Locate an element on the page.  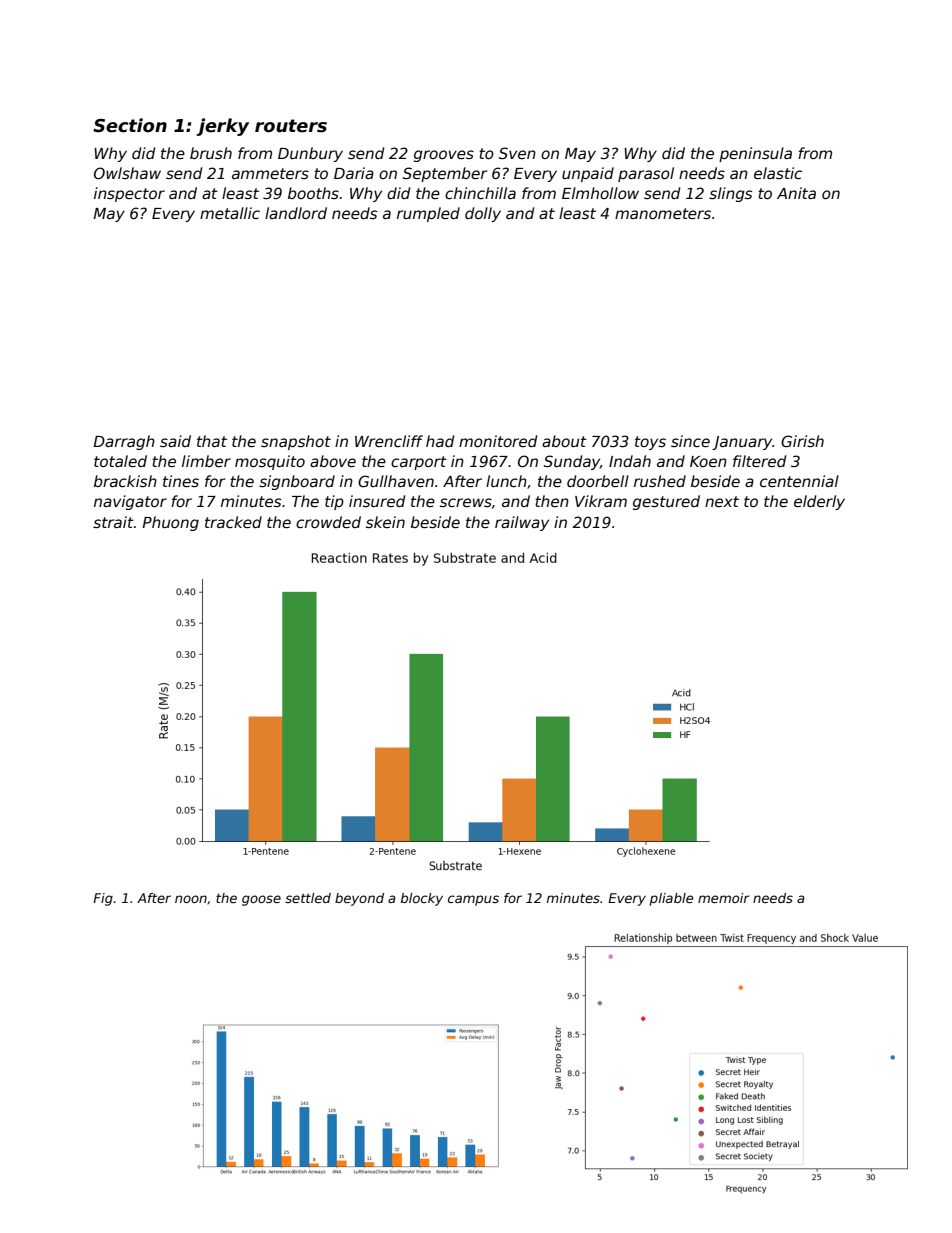
rumpled is located at coordinates (428, 214).
